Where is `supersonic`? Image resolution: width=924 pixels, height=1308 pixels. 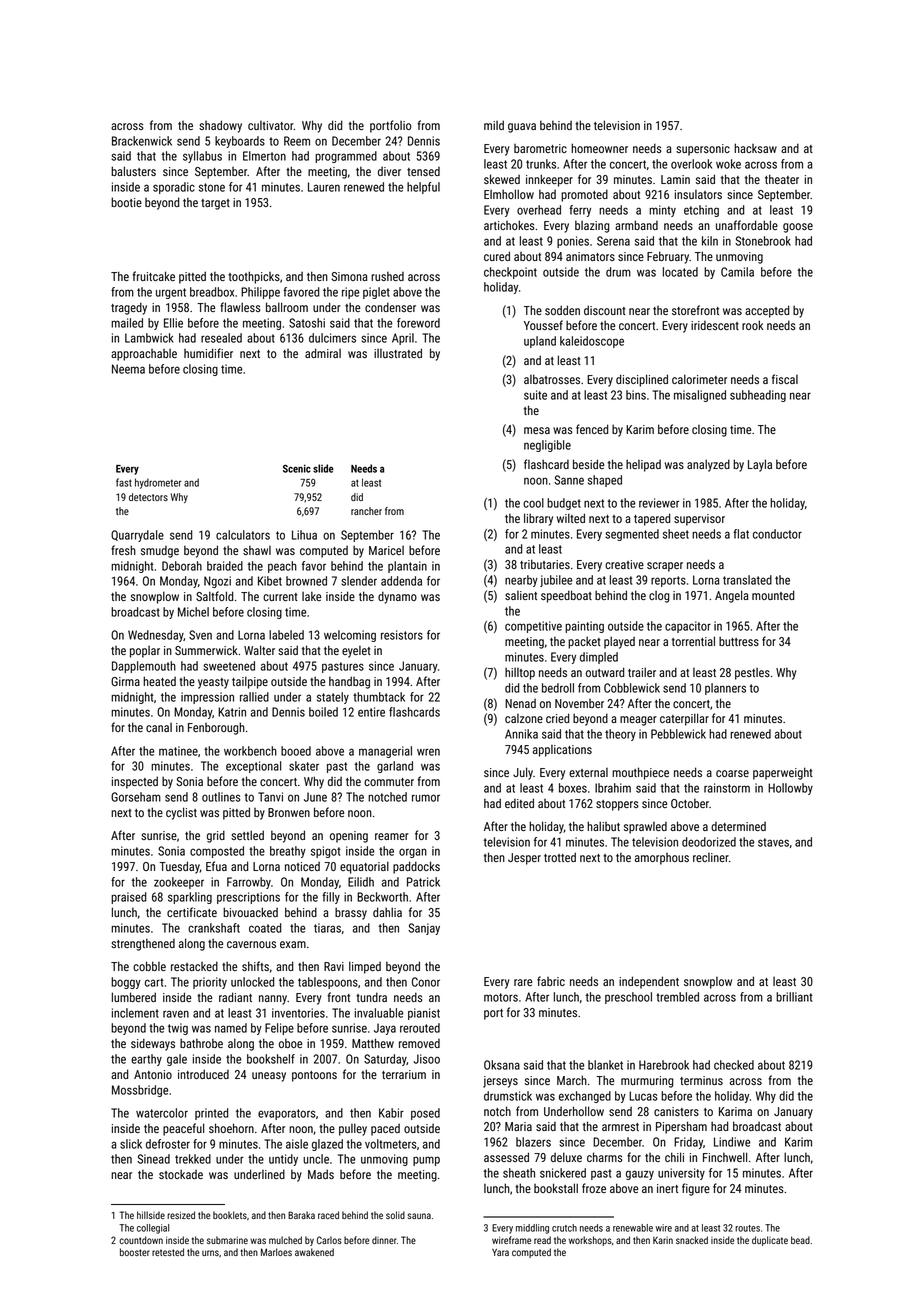 supersonic is located at coordinates (703, 150).
